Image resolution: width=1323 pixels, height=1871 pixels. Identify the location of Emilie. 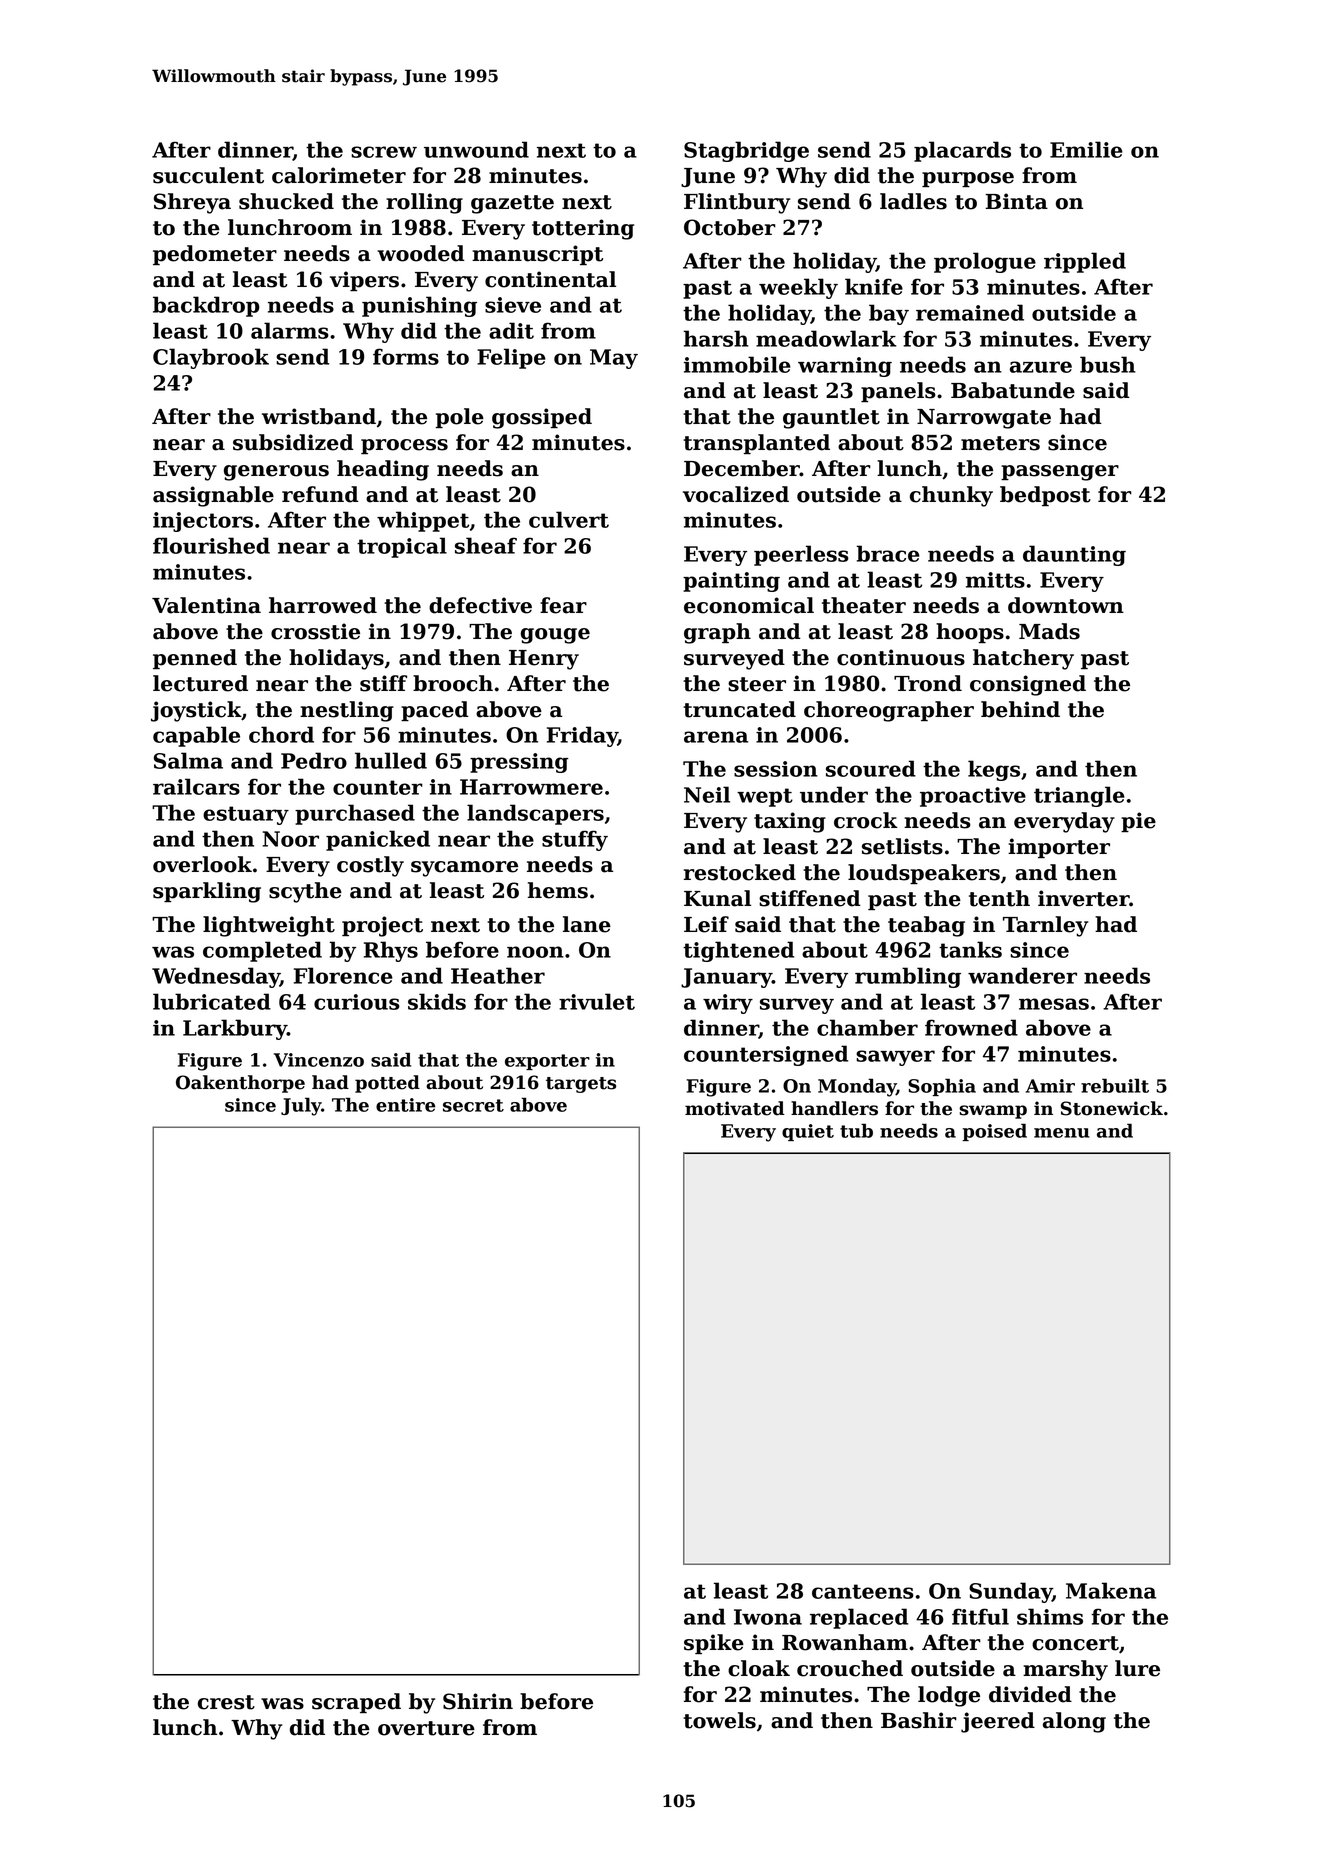
(1086, 149).
